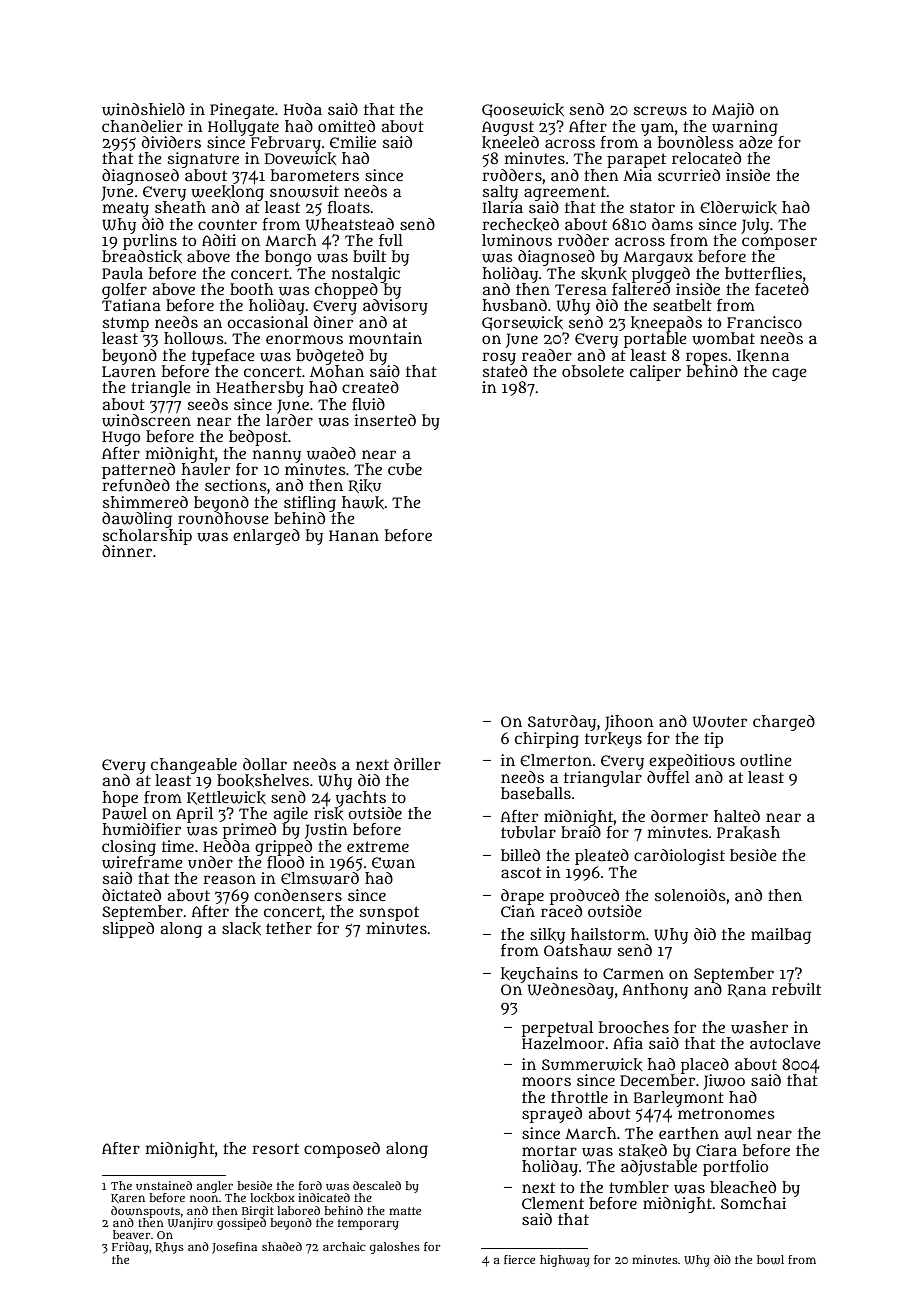 The image size is (924, 1308). What do you see at coordinates (608, 934) in the screenshot?
I see `hailstorm` at bounding box center [608, 934].
